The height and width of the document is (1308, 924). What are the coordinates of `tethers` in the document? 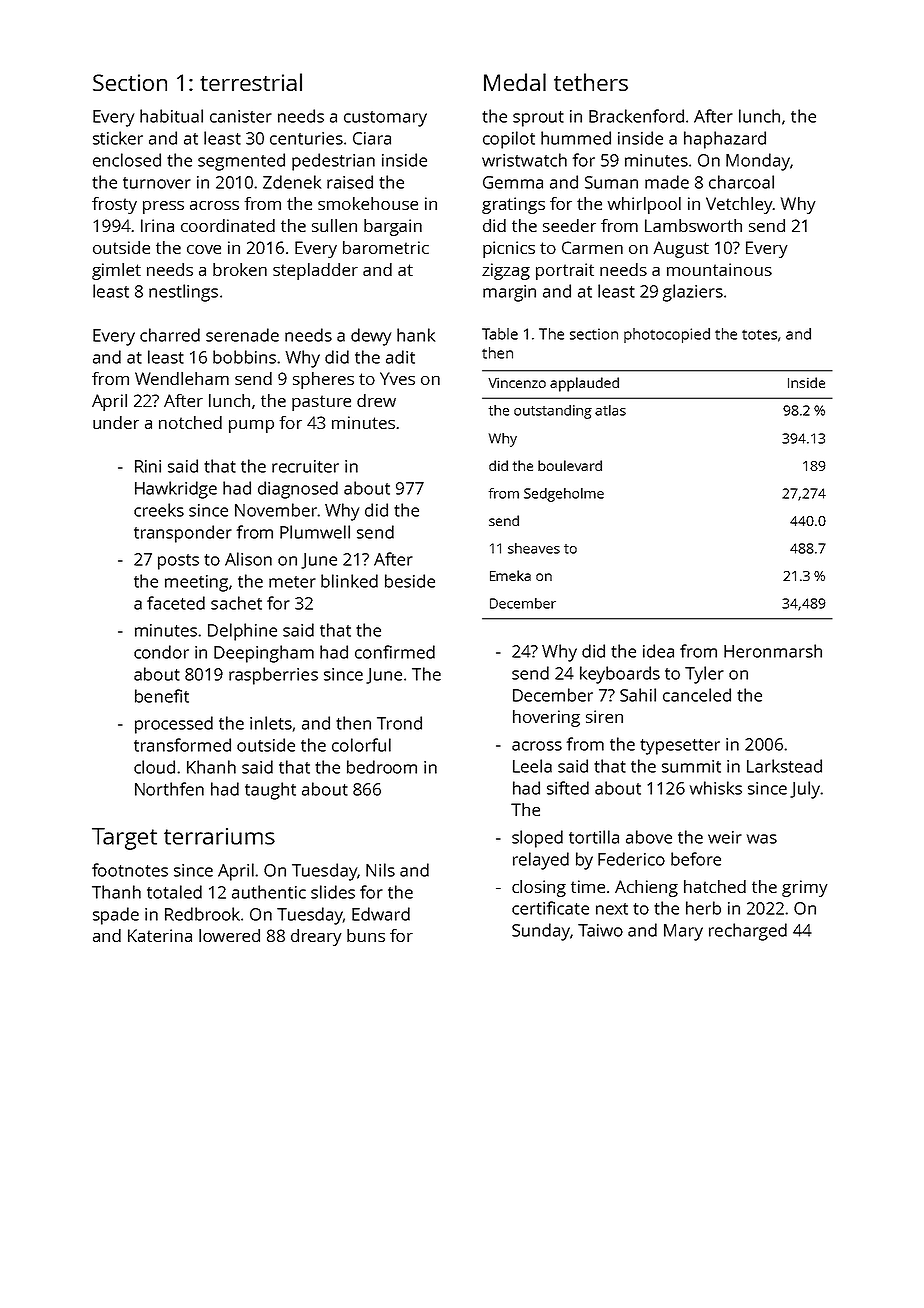 It's located at (591, 82).
